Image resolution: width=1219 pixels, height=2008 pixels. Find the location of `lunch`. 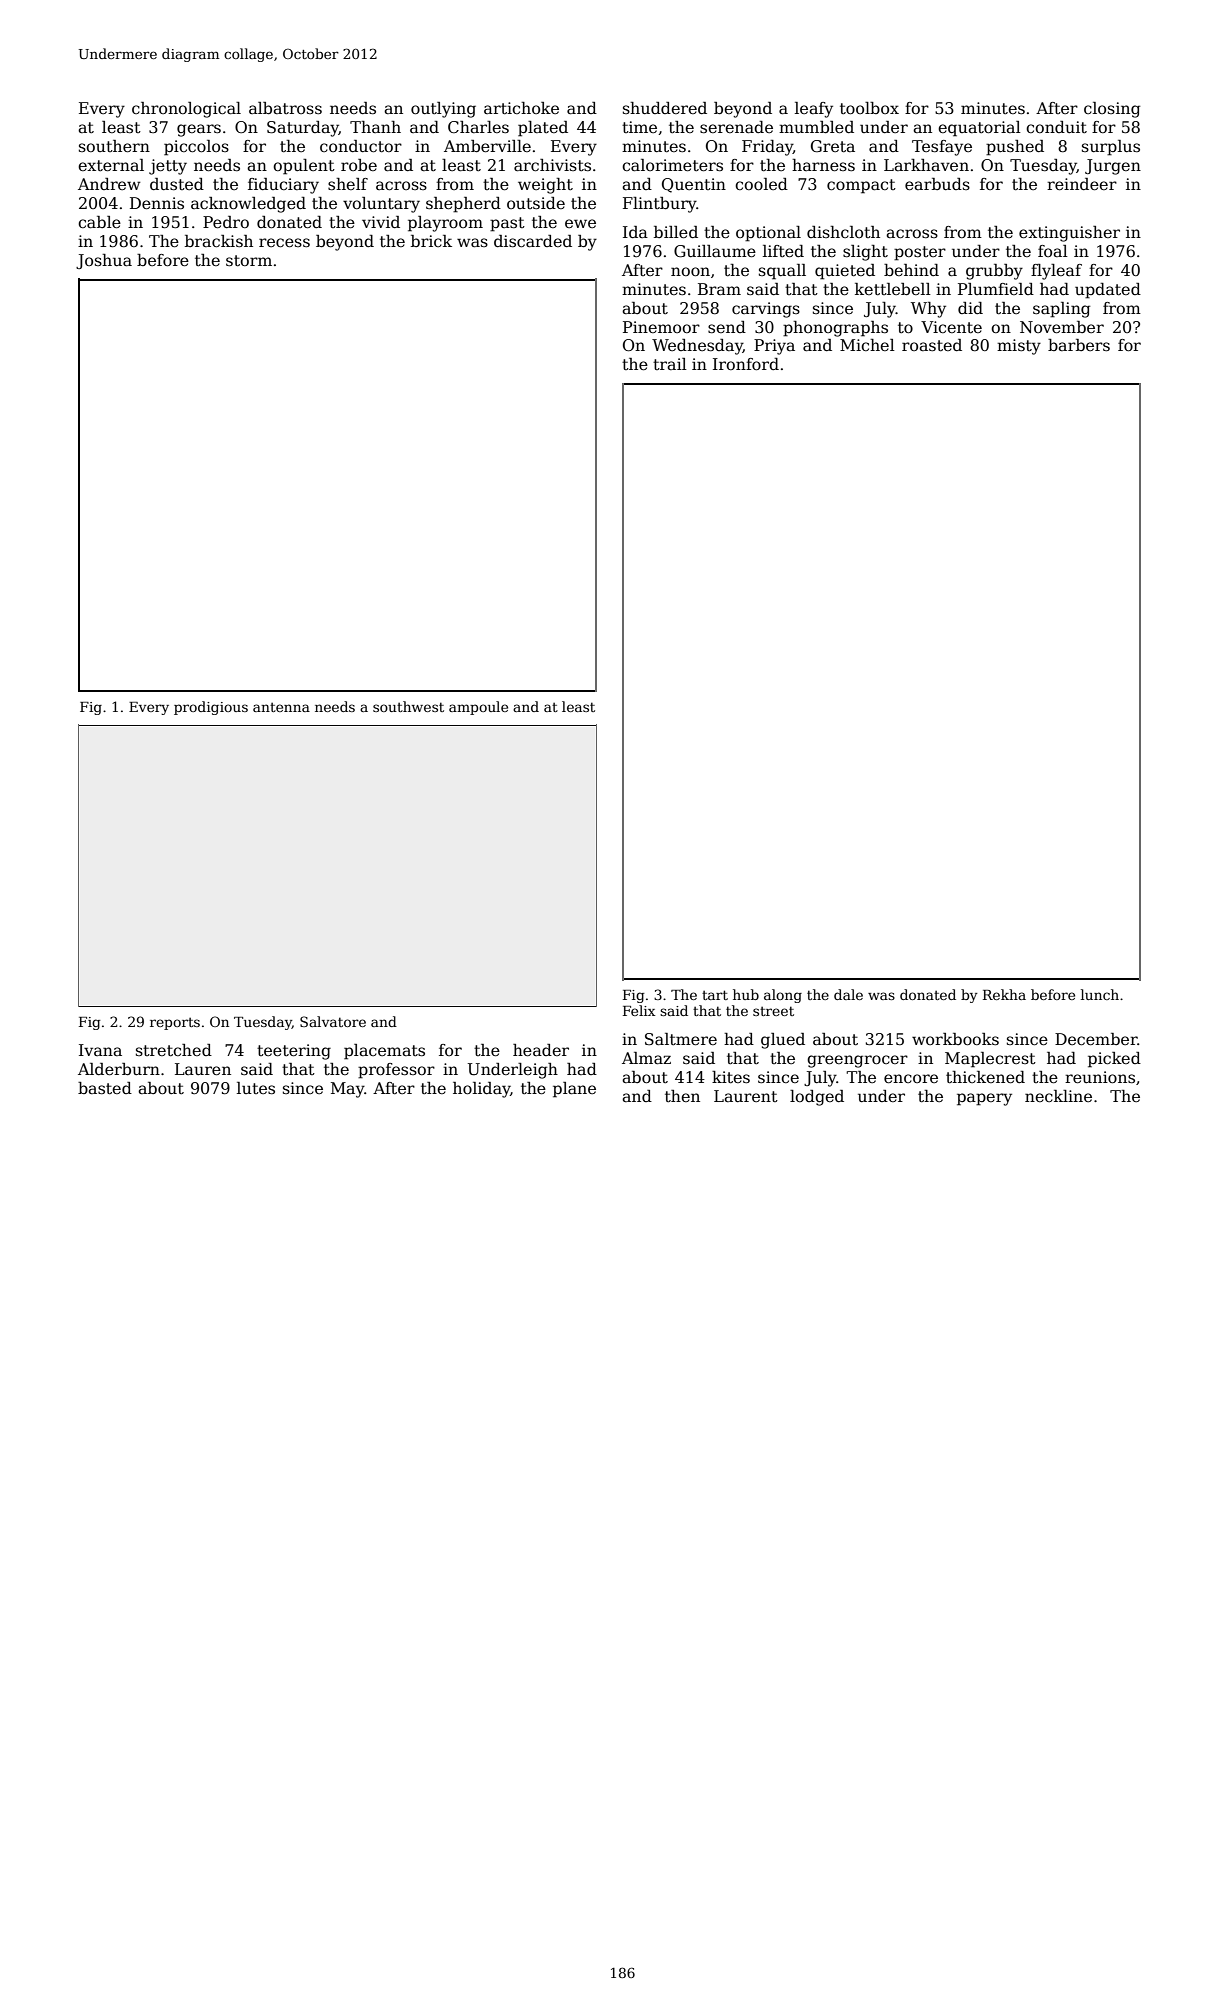

lunch is located at coordinates (1100, 994).
